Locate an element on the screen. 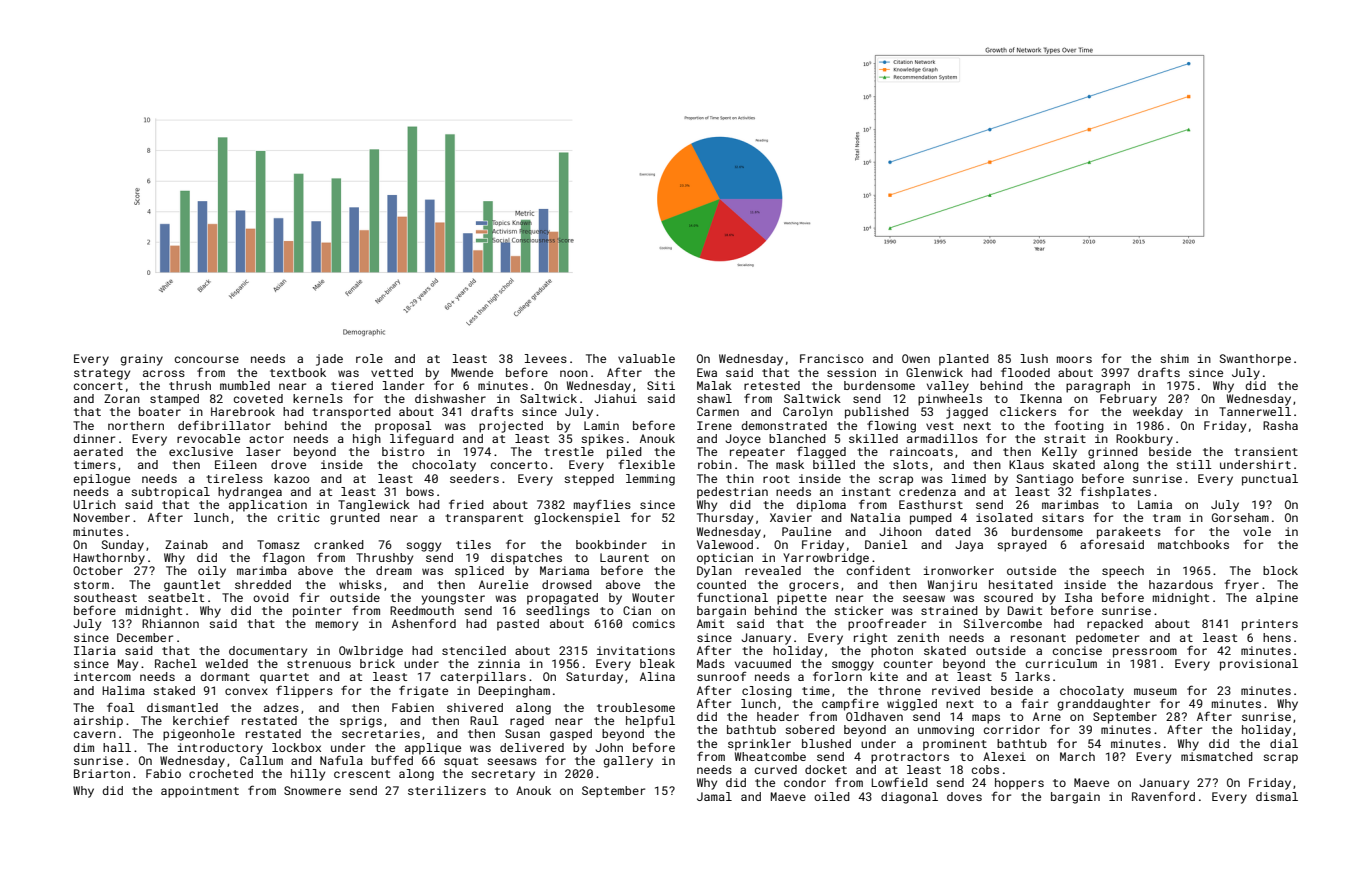 The image size is (1372, 887). Ilaria is located at coordinates (95, 650).
